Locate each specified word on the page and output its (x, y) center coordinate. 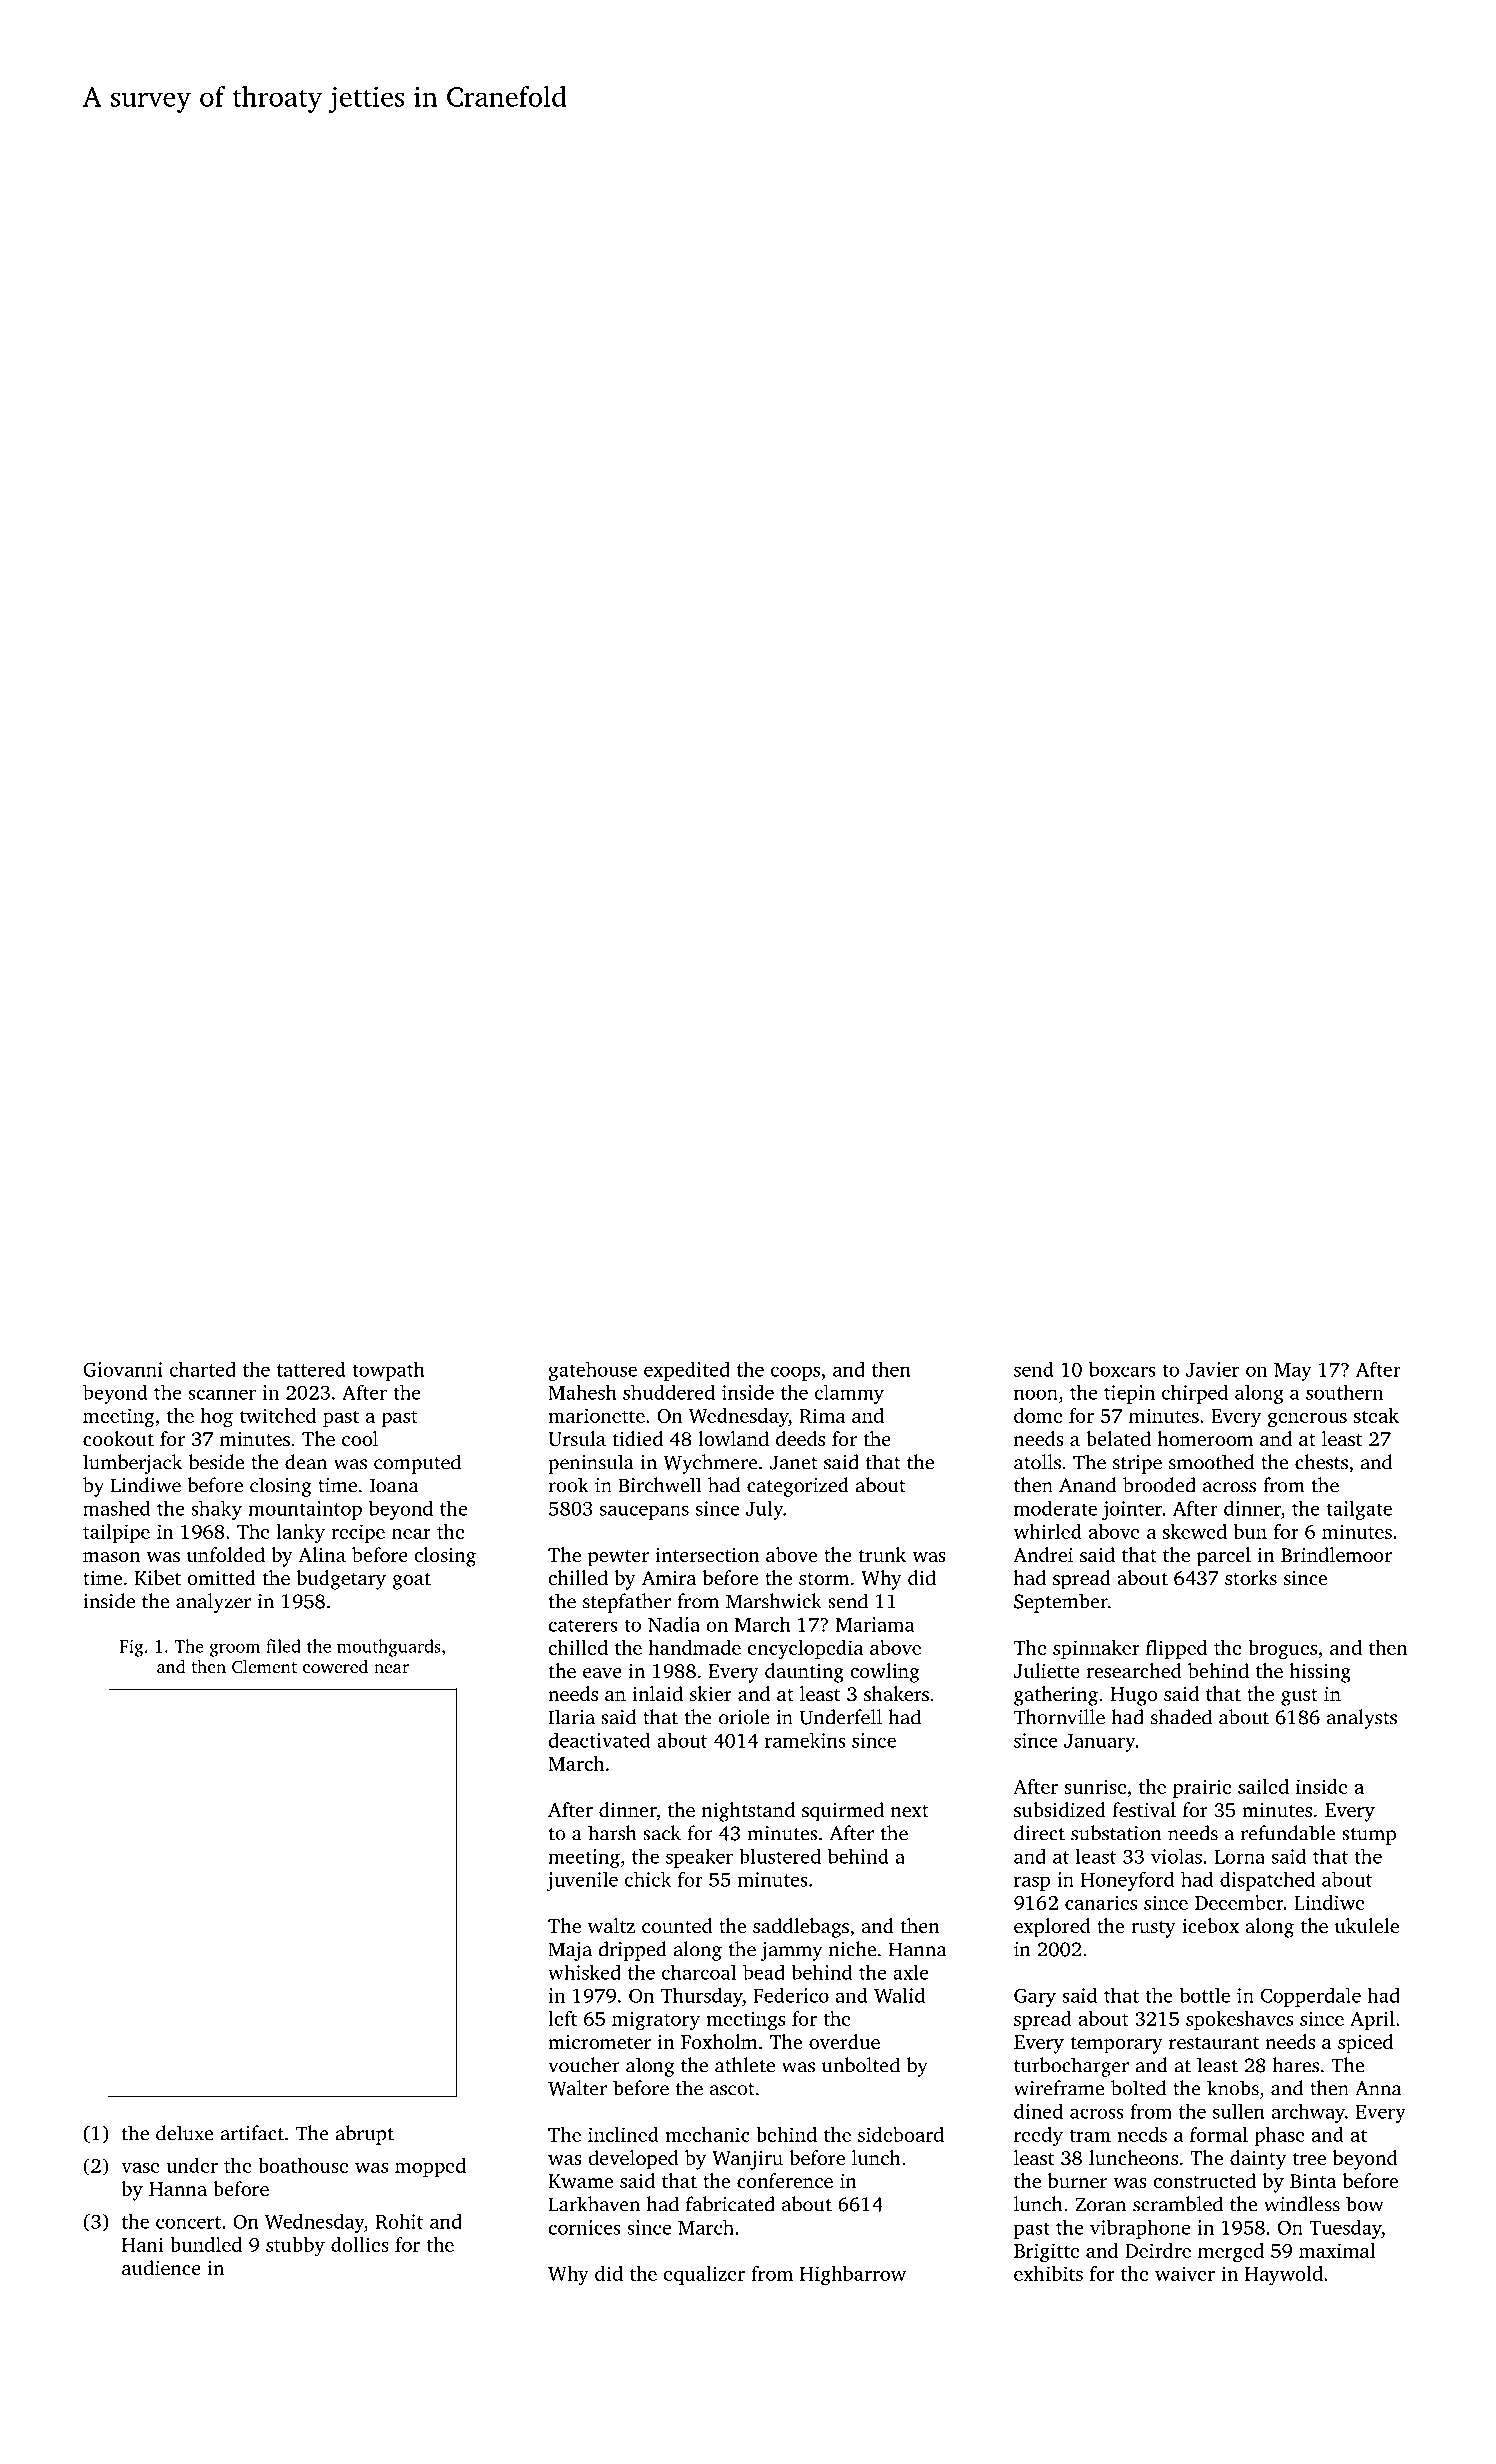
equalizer (704, 2275)
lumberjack (132, 1464)
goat (412, 1581)
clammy (849, 1394)
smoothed (1211, 1462)
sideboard (901, 2134)
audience (161, 2267)
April (1372, 2020)
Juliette (1047, 1671)
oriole (744, 1717)
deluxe (184, 2133)
